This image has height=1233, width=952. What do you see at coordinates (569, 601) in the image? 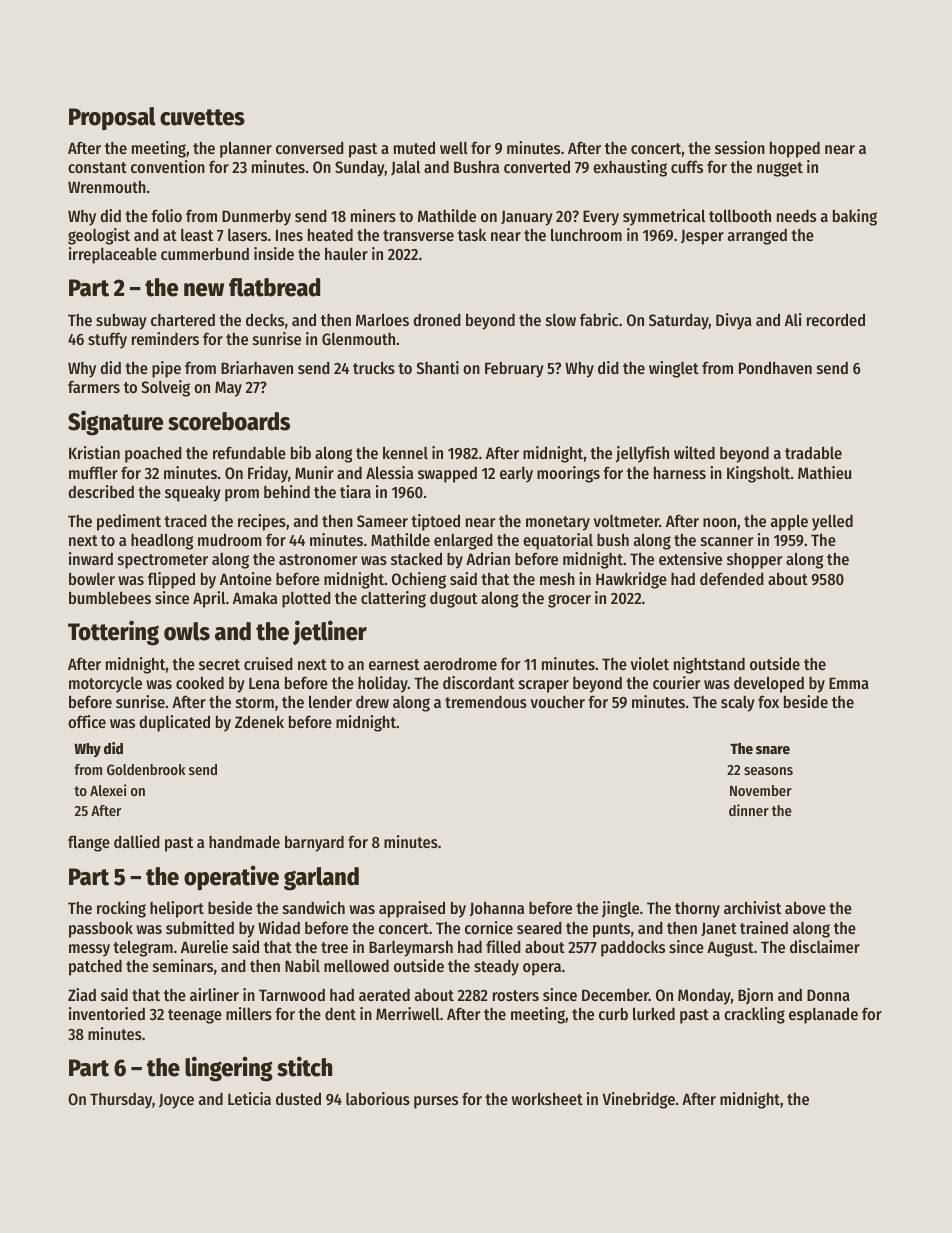
I see `grocer` at bounding box center [569, 601].
